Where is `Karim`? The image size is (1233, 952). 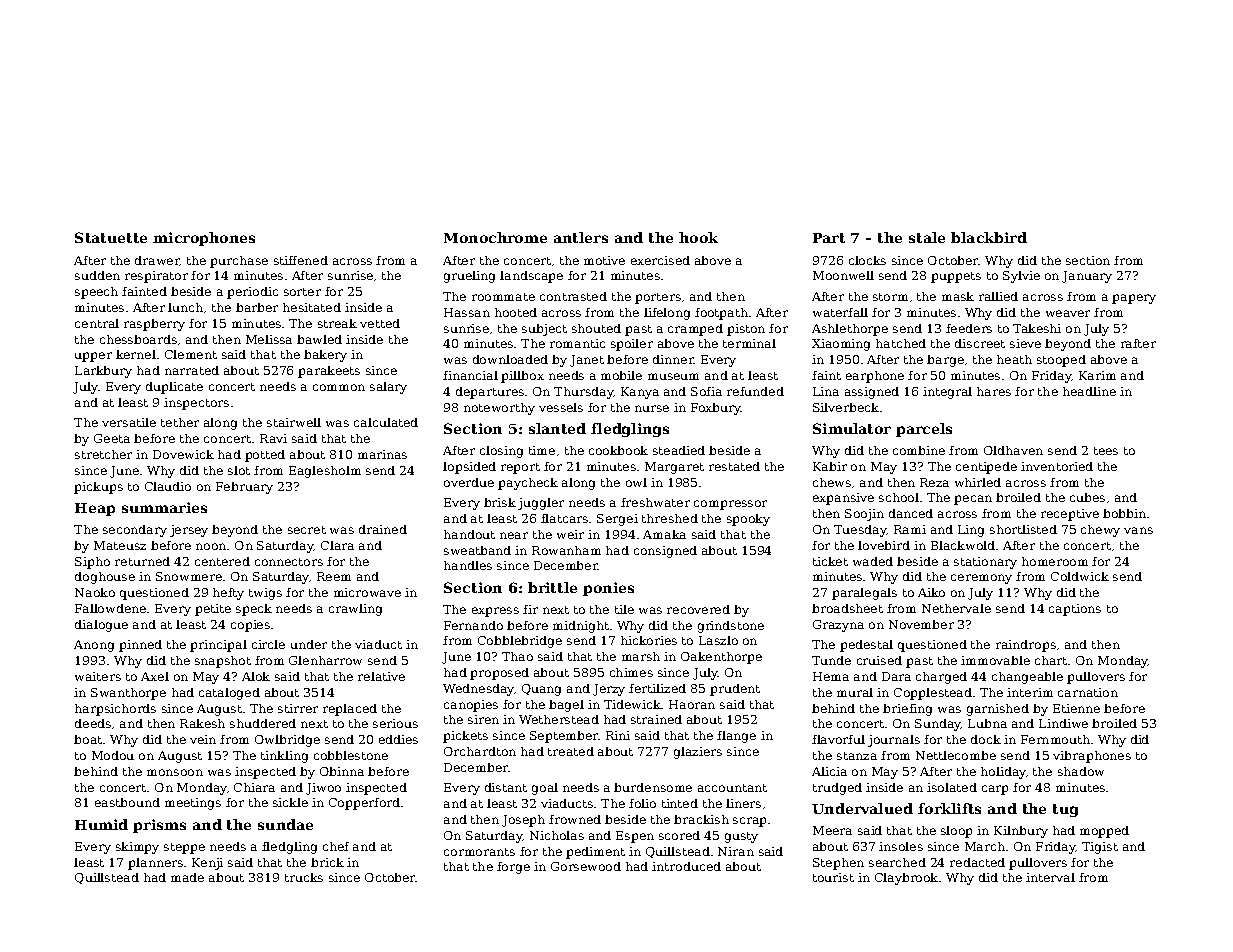
Karim is located at coordinates (1097, 375).
